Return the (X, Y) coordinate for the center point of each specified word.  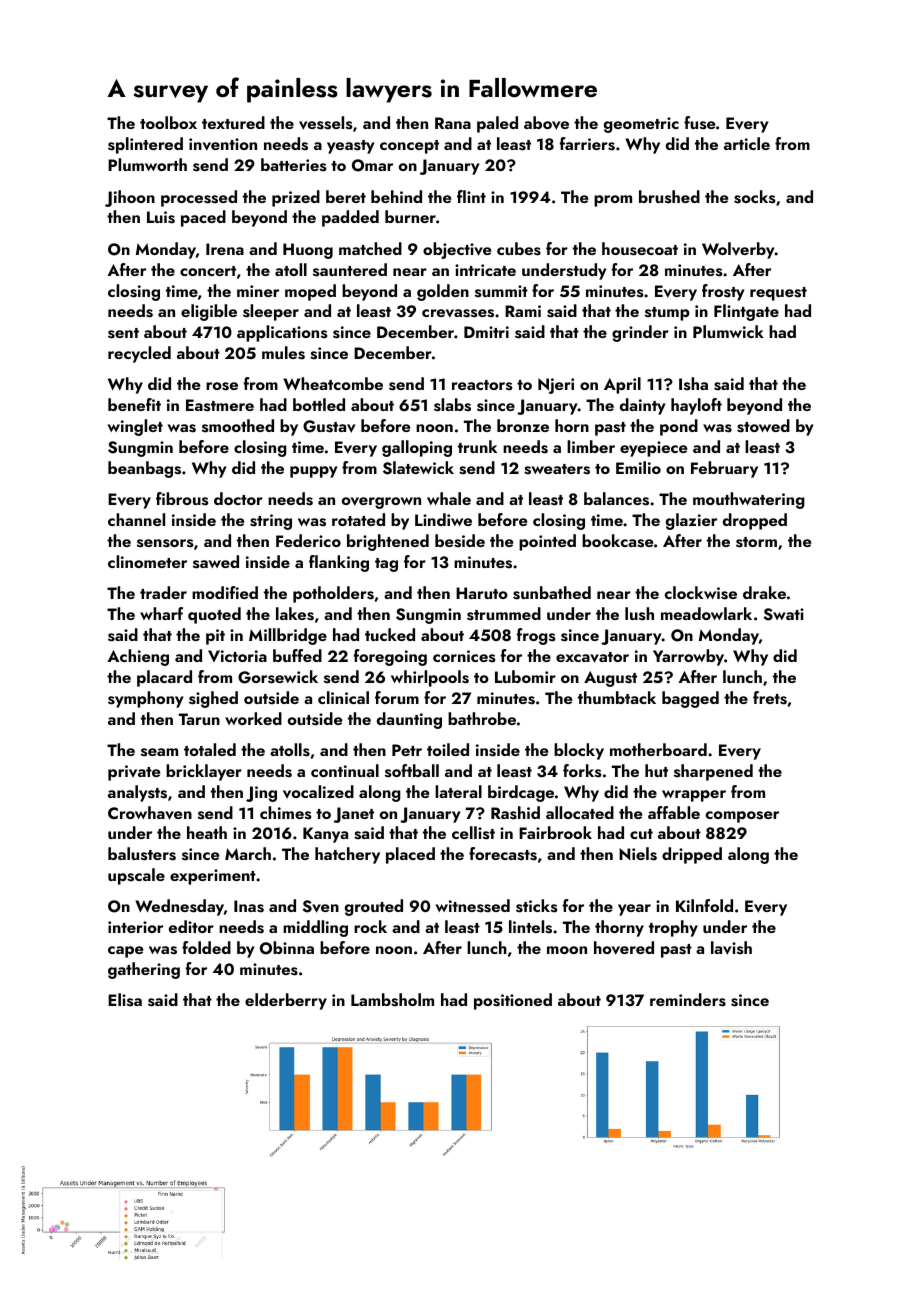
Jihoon (130, 198)
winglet (135, 427)
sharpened (713, 772)
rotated (358, 519)
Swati (783, 614)
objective (457, 250)
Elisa (125, 1000)
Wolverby (738, 250)
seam (159, 752)
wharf (161, 613)
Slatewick (418, 468)
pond (679, 427)
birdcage (521, 793)
